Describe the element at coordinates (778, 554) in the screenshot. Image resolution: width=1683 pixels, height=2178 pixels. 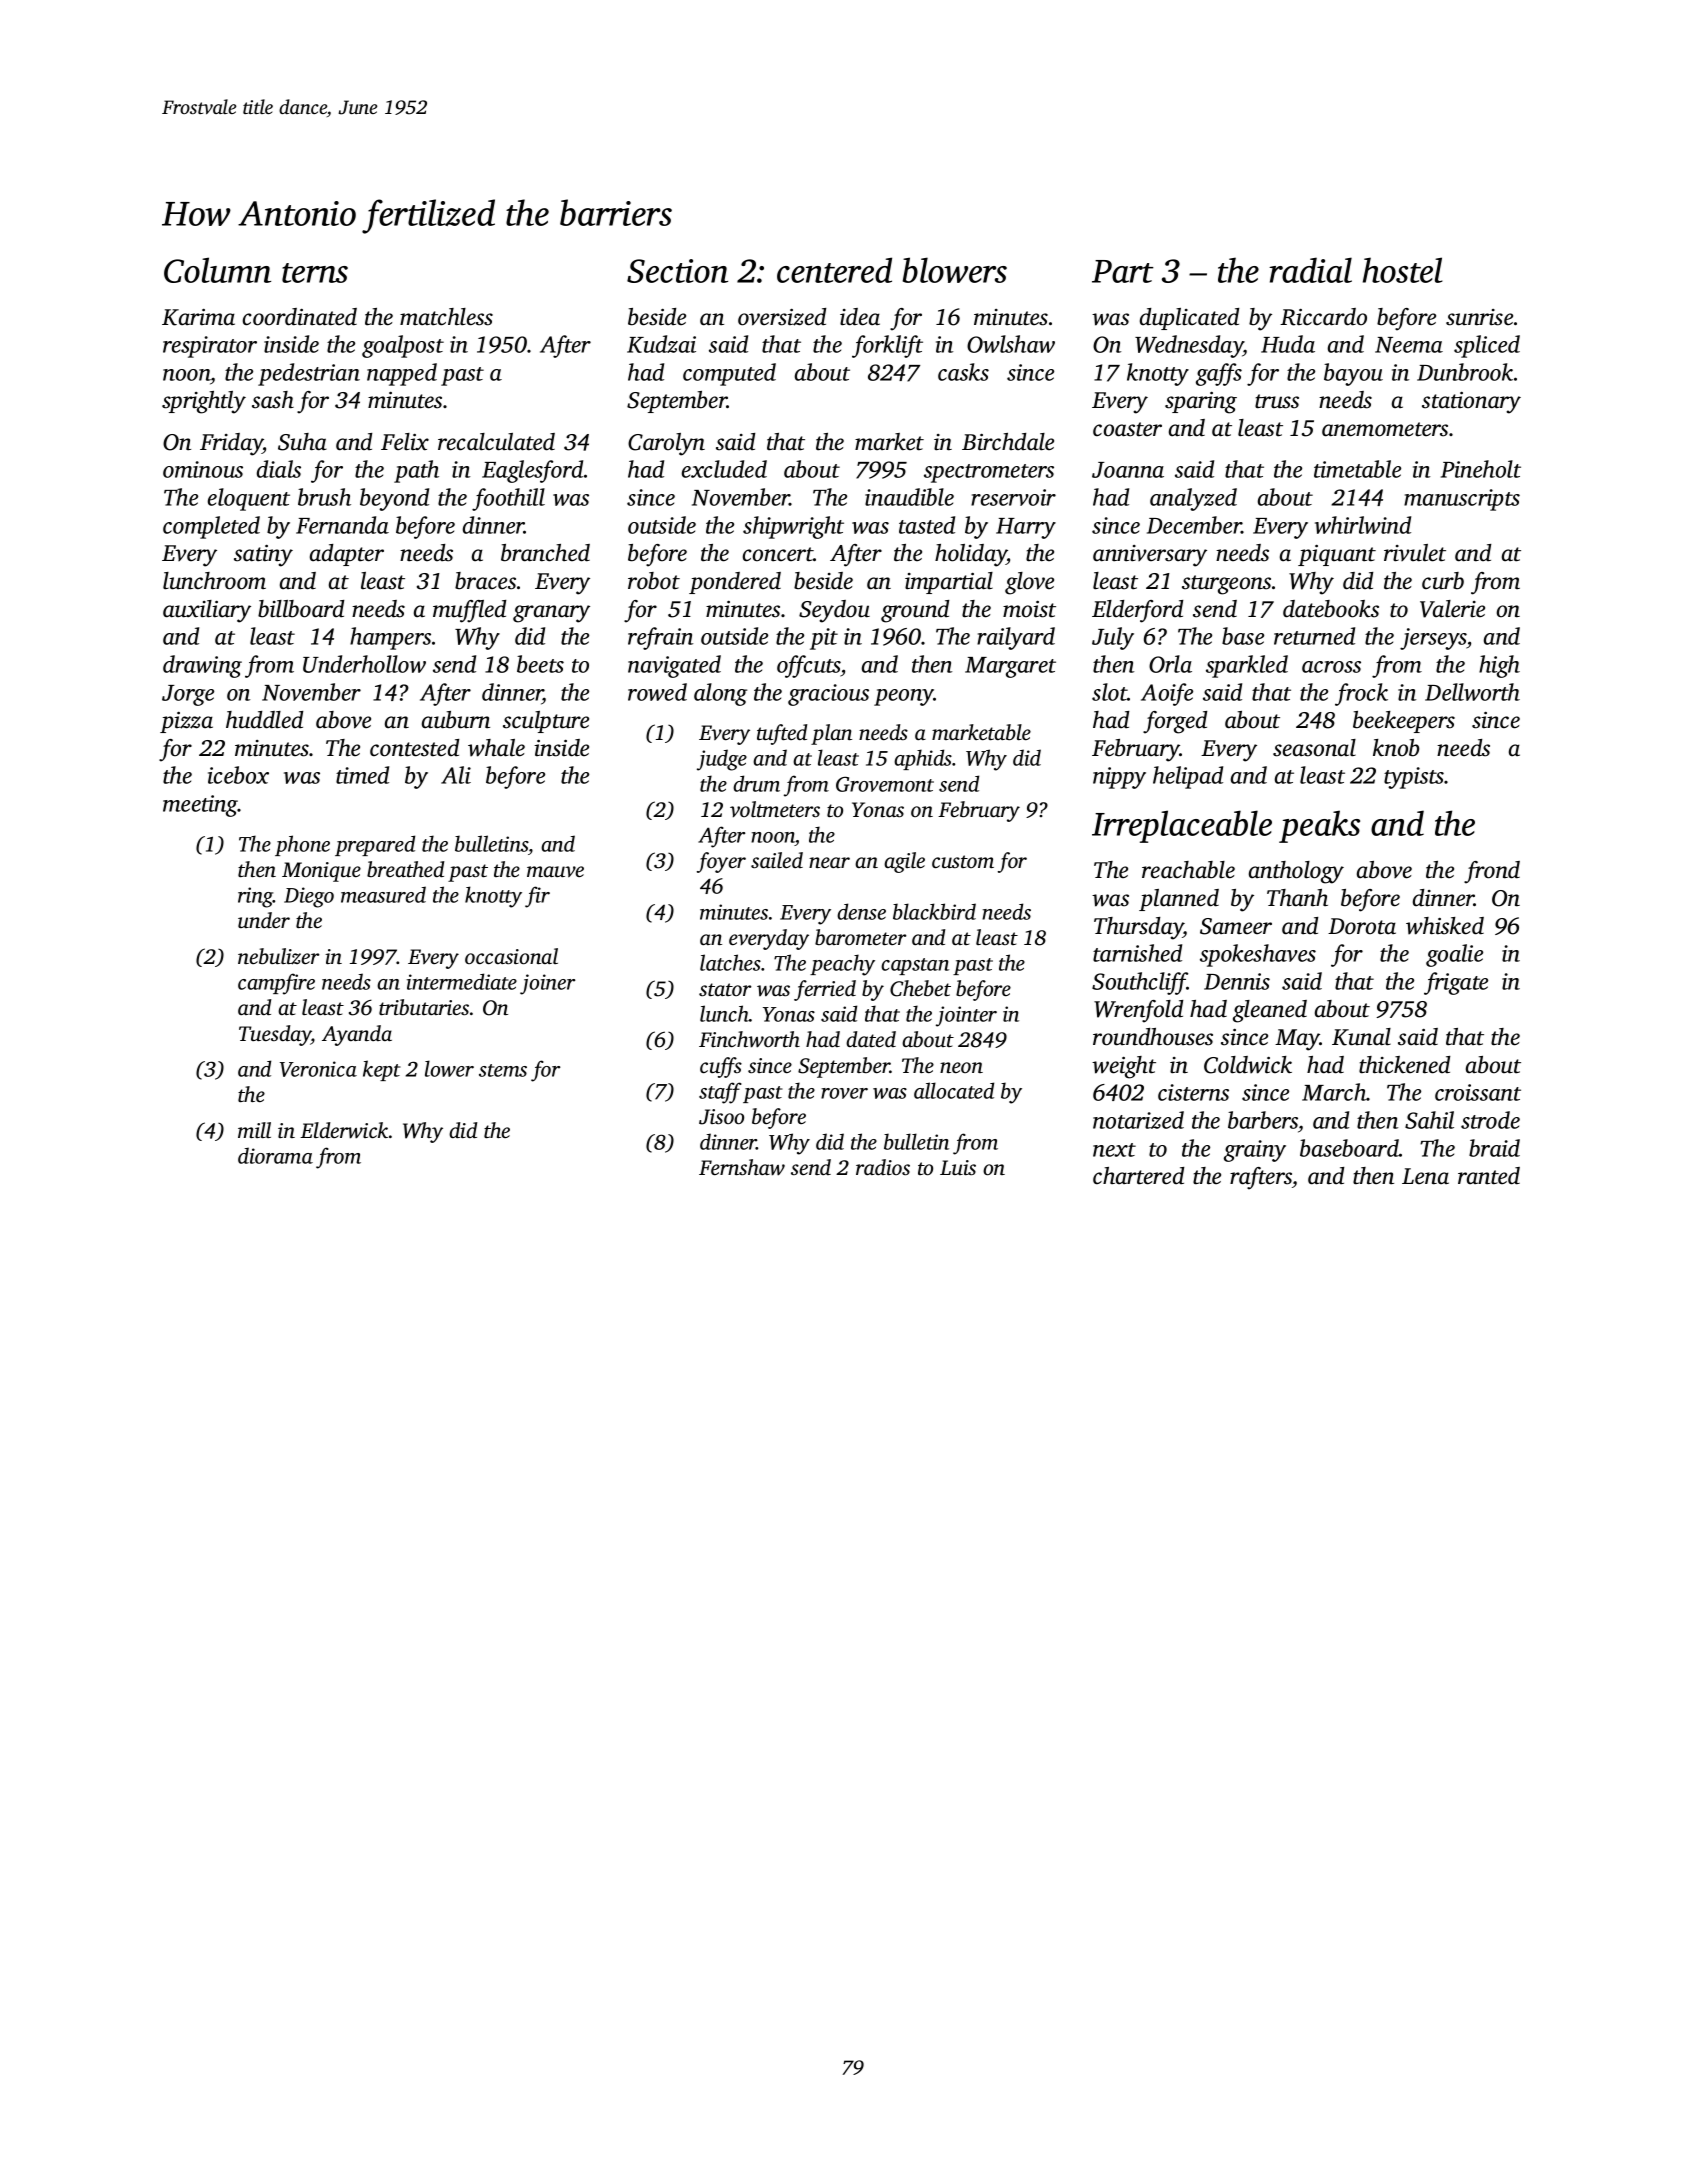
I see `concert` at that location.
